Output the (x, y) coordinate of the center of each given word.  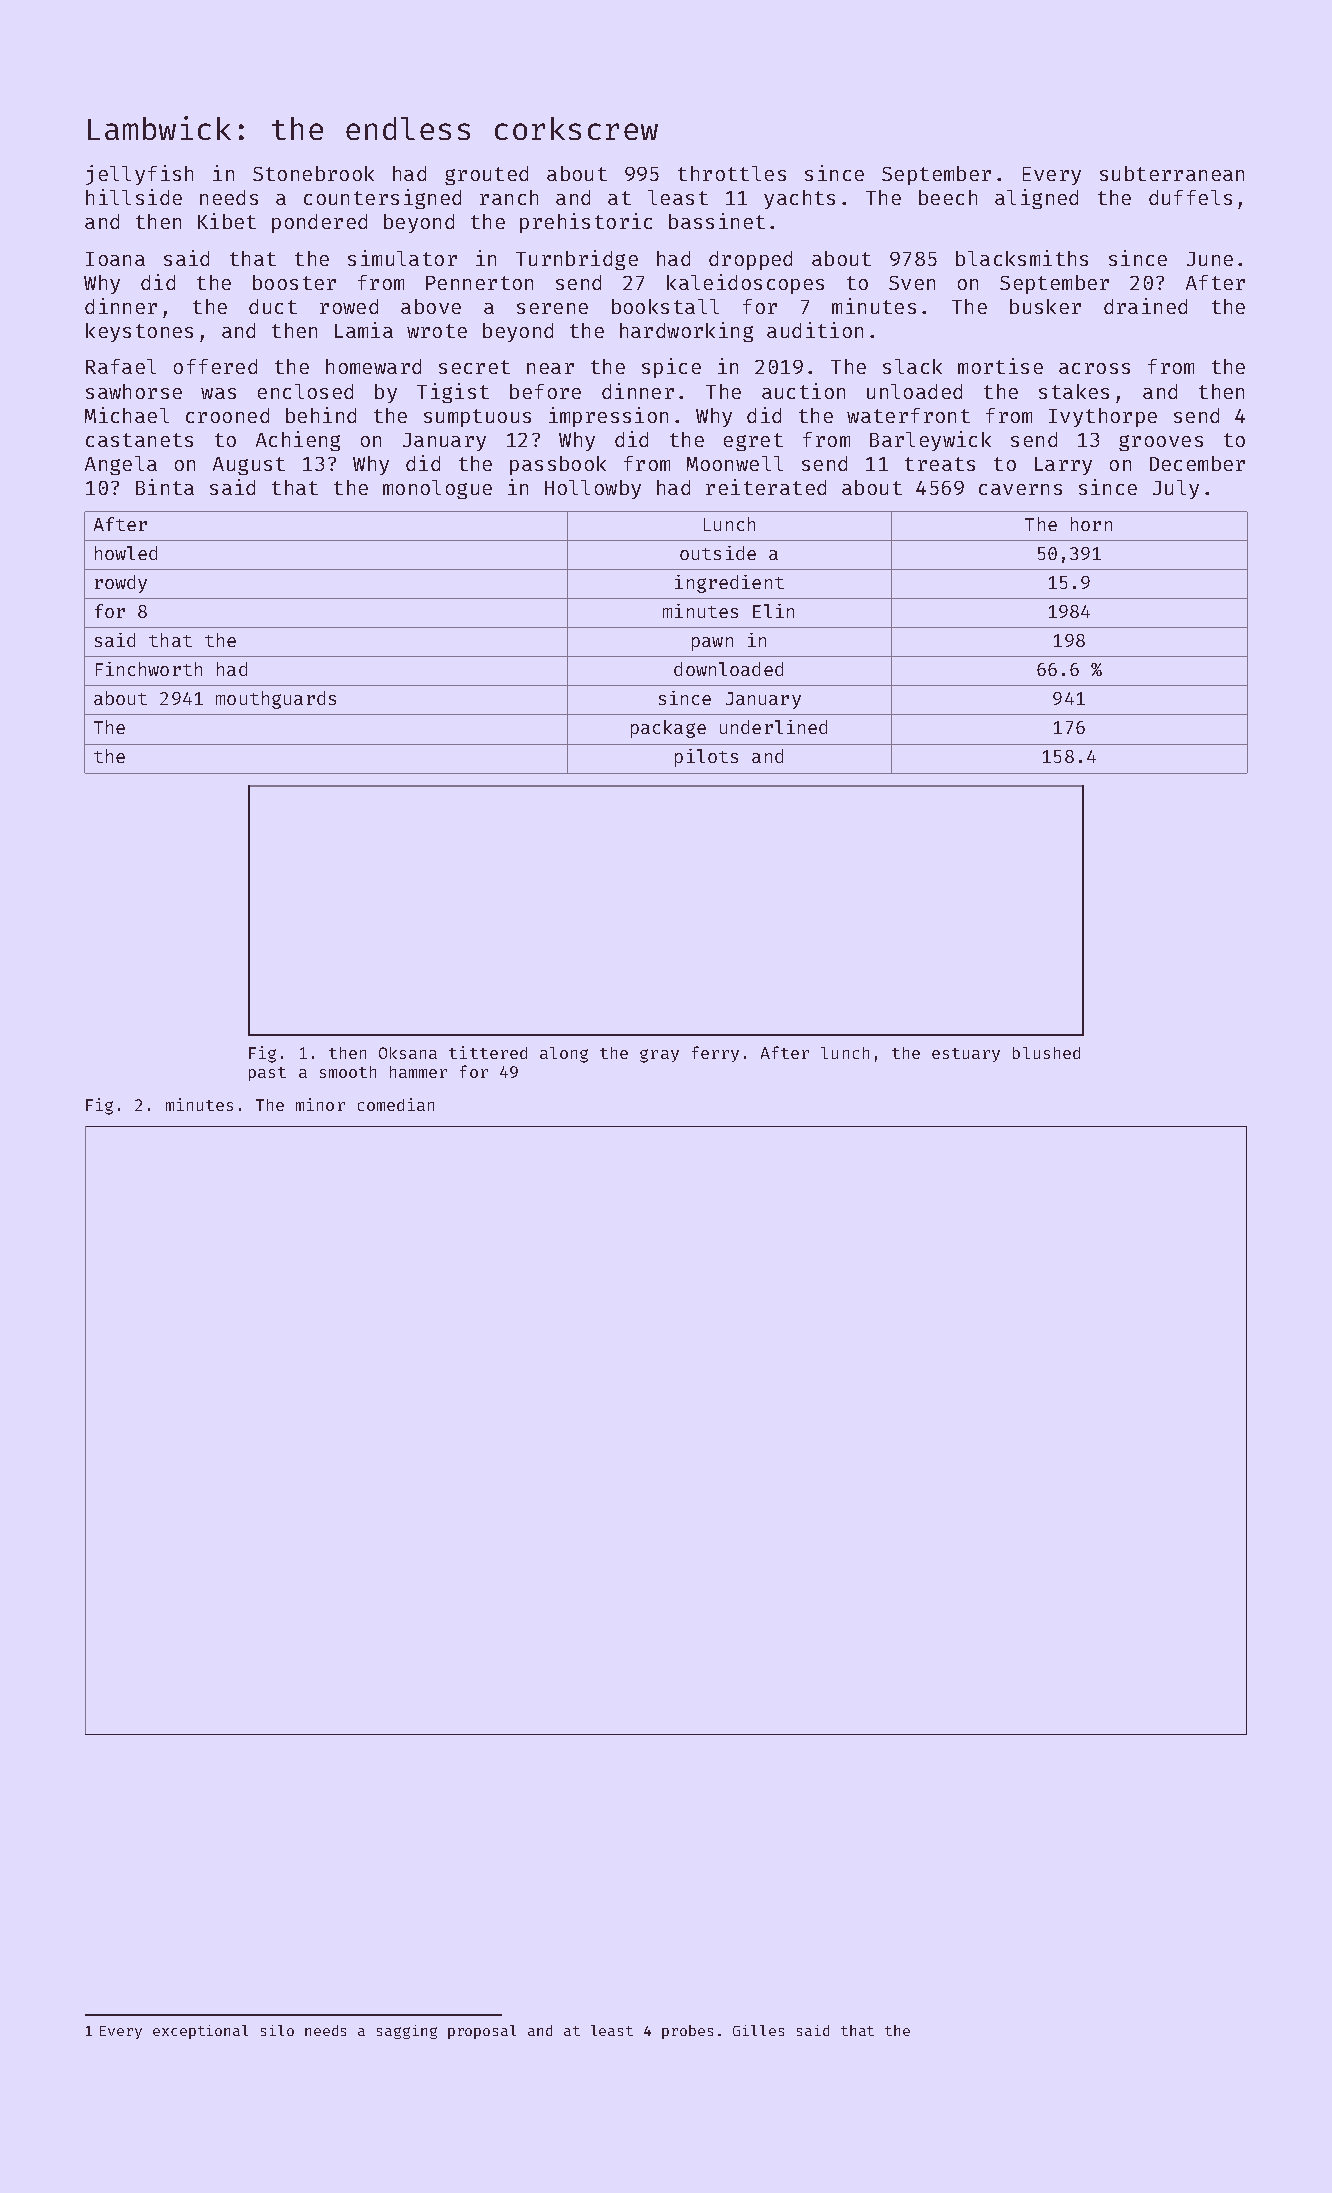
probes (687, 2032)
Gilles (758, 2030)
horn (1091, 524)
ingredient (729, 584)
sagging (407, 2032)
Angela (121, 465)
